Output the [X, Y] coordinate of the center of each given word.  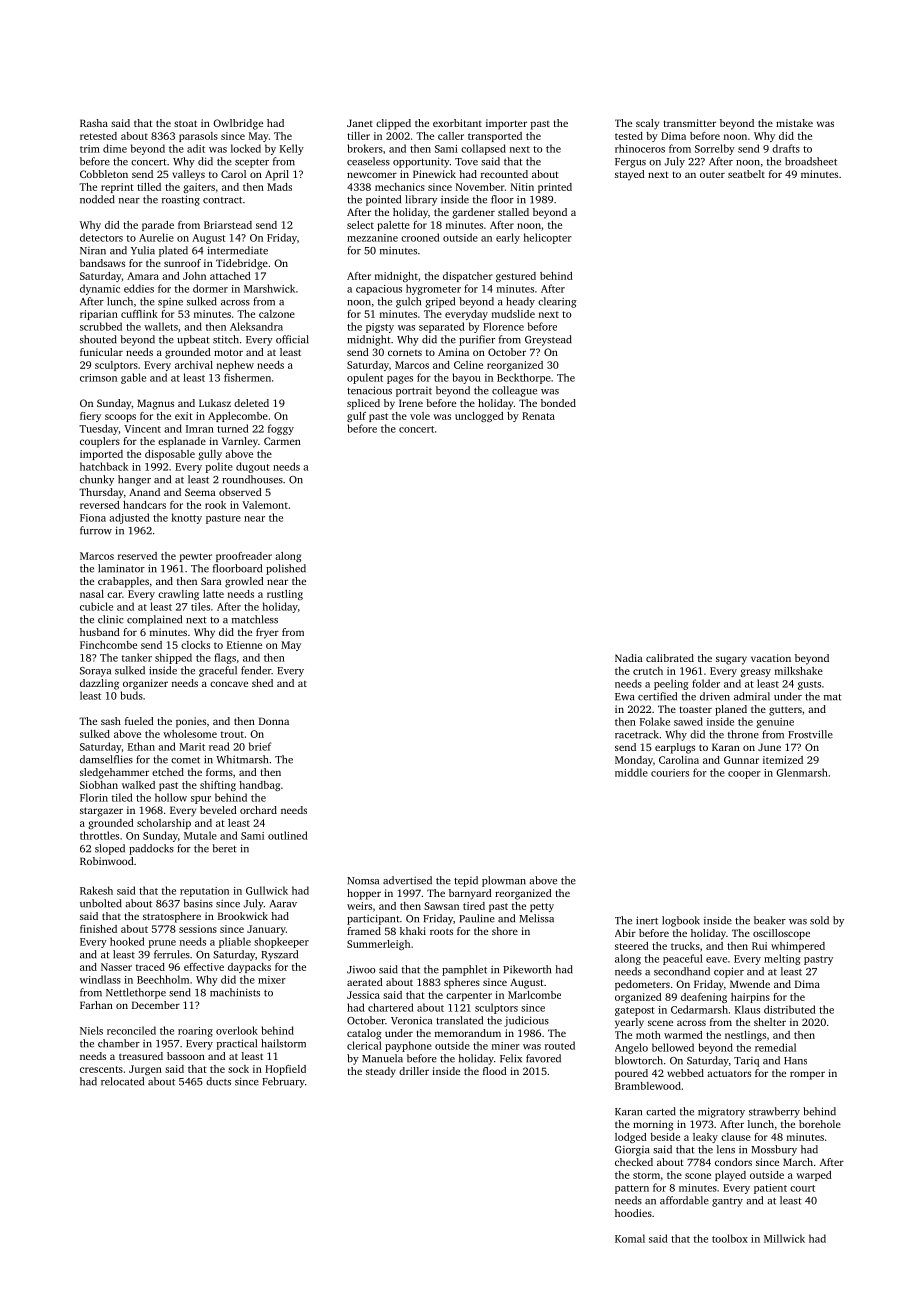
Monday [634, 761]
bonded [558, 403]
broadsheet [811, 161]
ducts [218, 1081]
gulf [356, 417]
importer [506, 124]
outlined [288, 835]
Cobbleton [104, 174]
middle [631, 772]
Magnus [155, 404]
